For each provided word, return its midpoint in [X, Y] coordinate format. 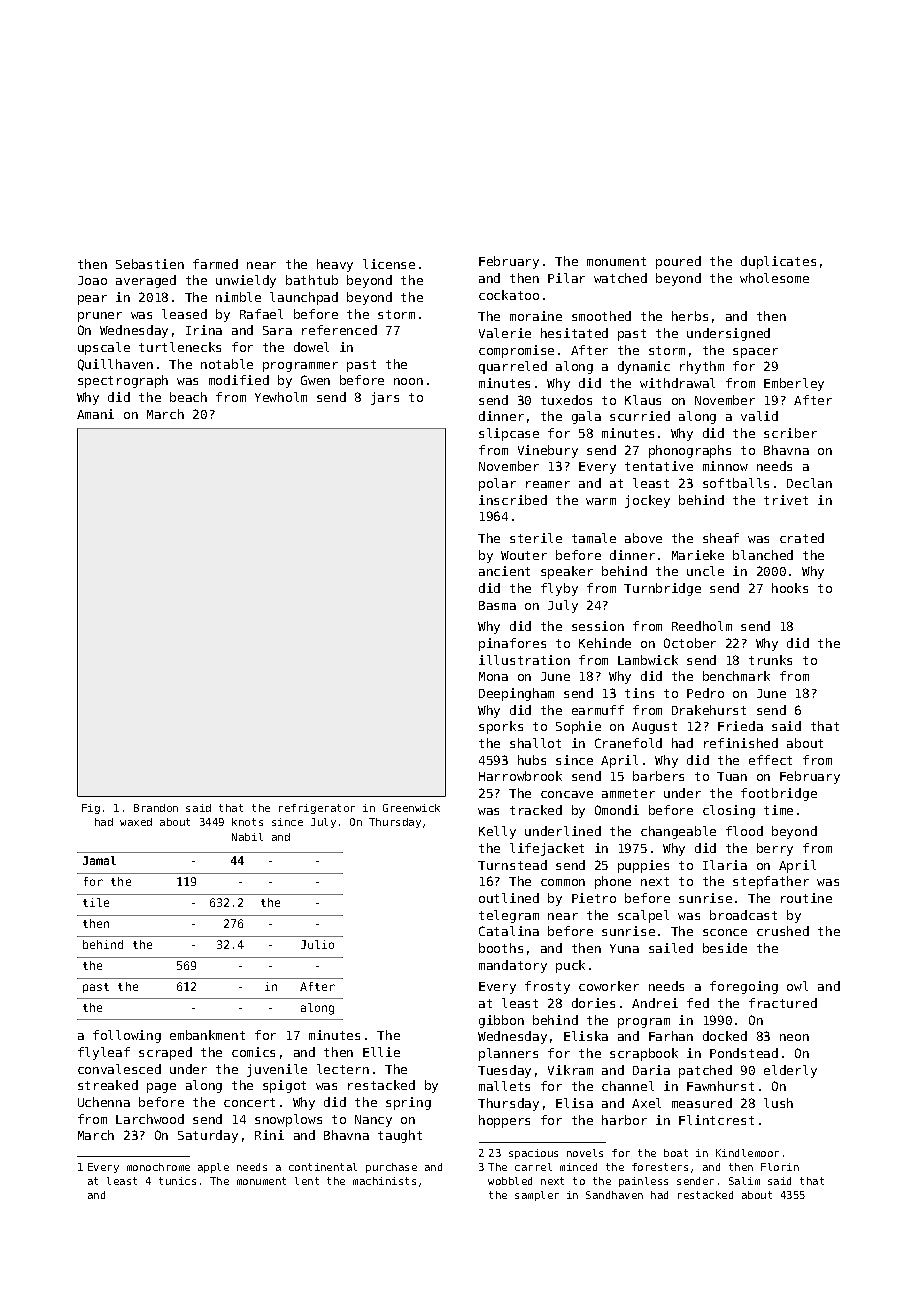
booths [501, 948]
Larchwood [150, 1119]
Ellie [381, 1052]
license [389, 264]
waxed [136, 822]
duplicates [778, 262]
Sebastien [150, 264]
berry [775, 849]
